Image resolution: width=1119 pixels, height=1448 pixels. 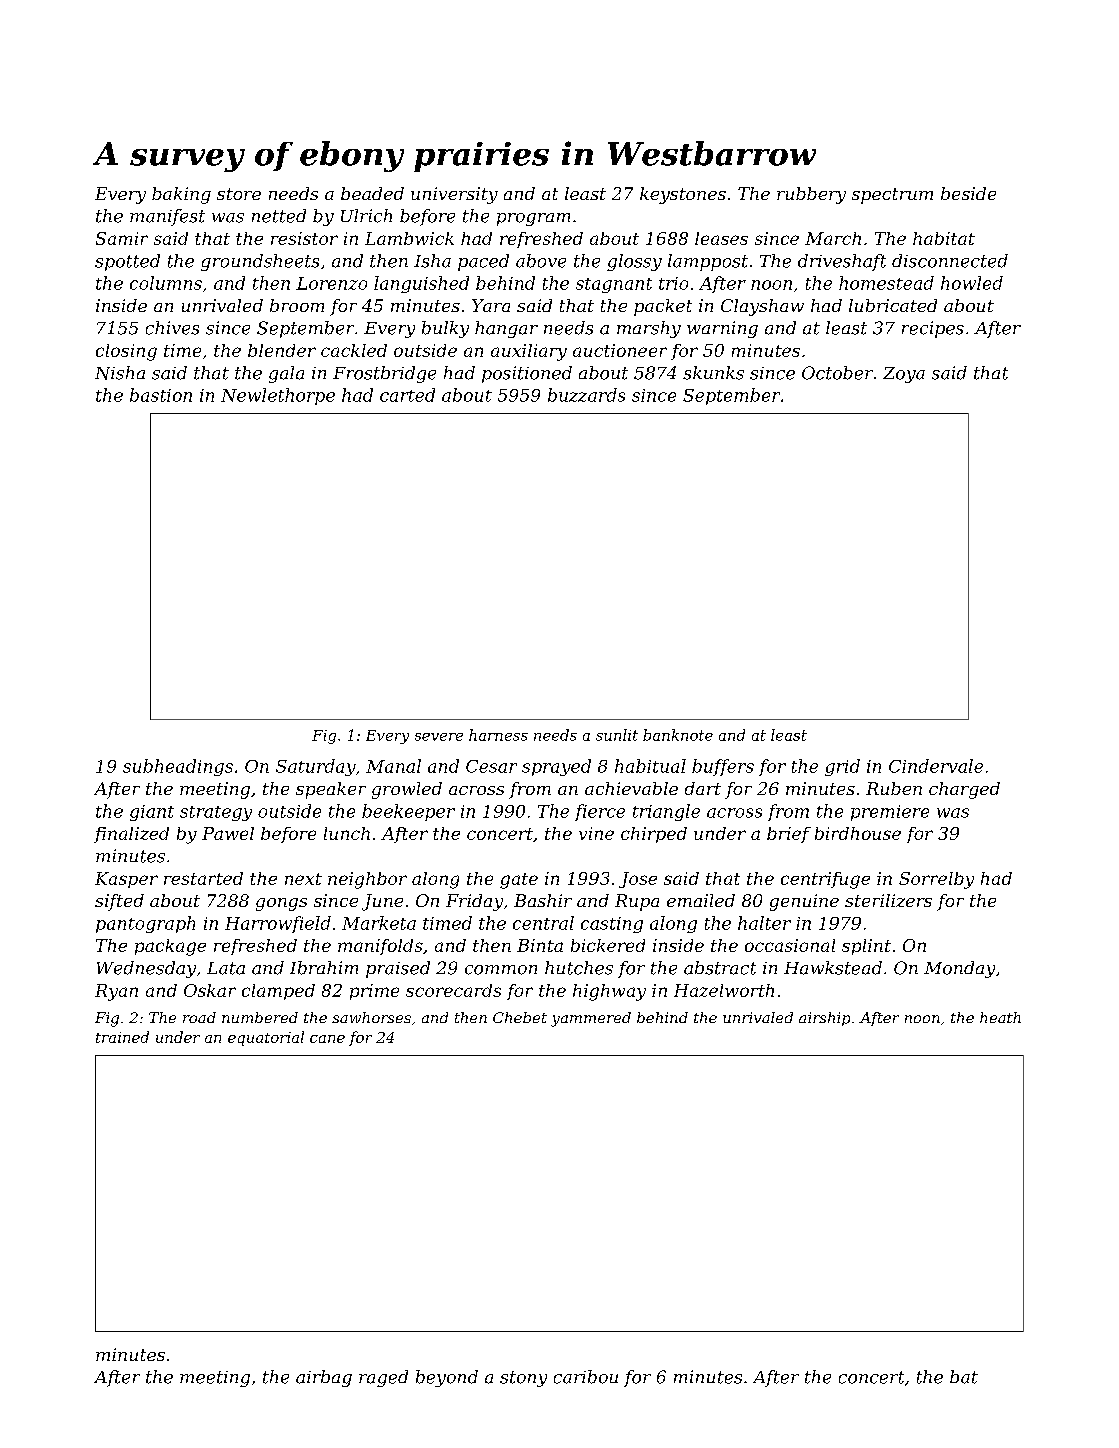 What do you see at coordinates (454, 195) in the page?
I see `university` at bounding box center [454, 195].
